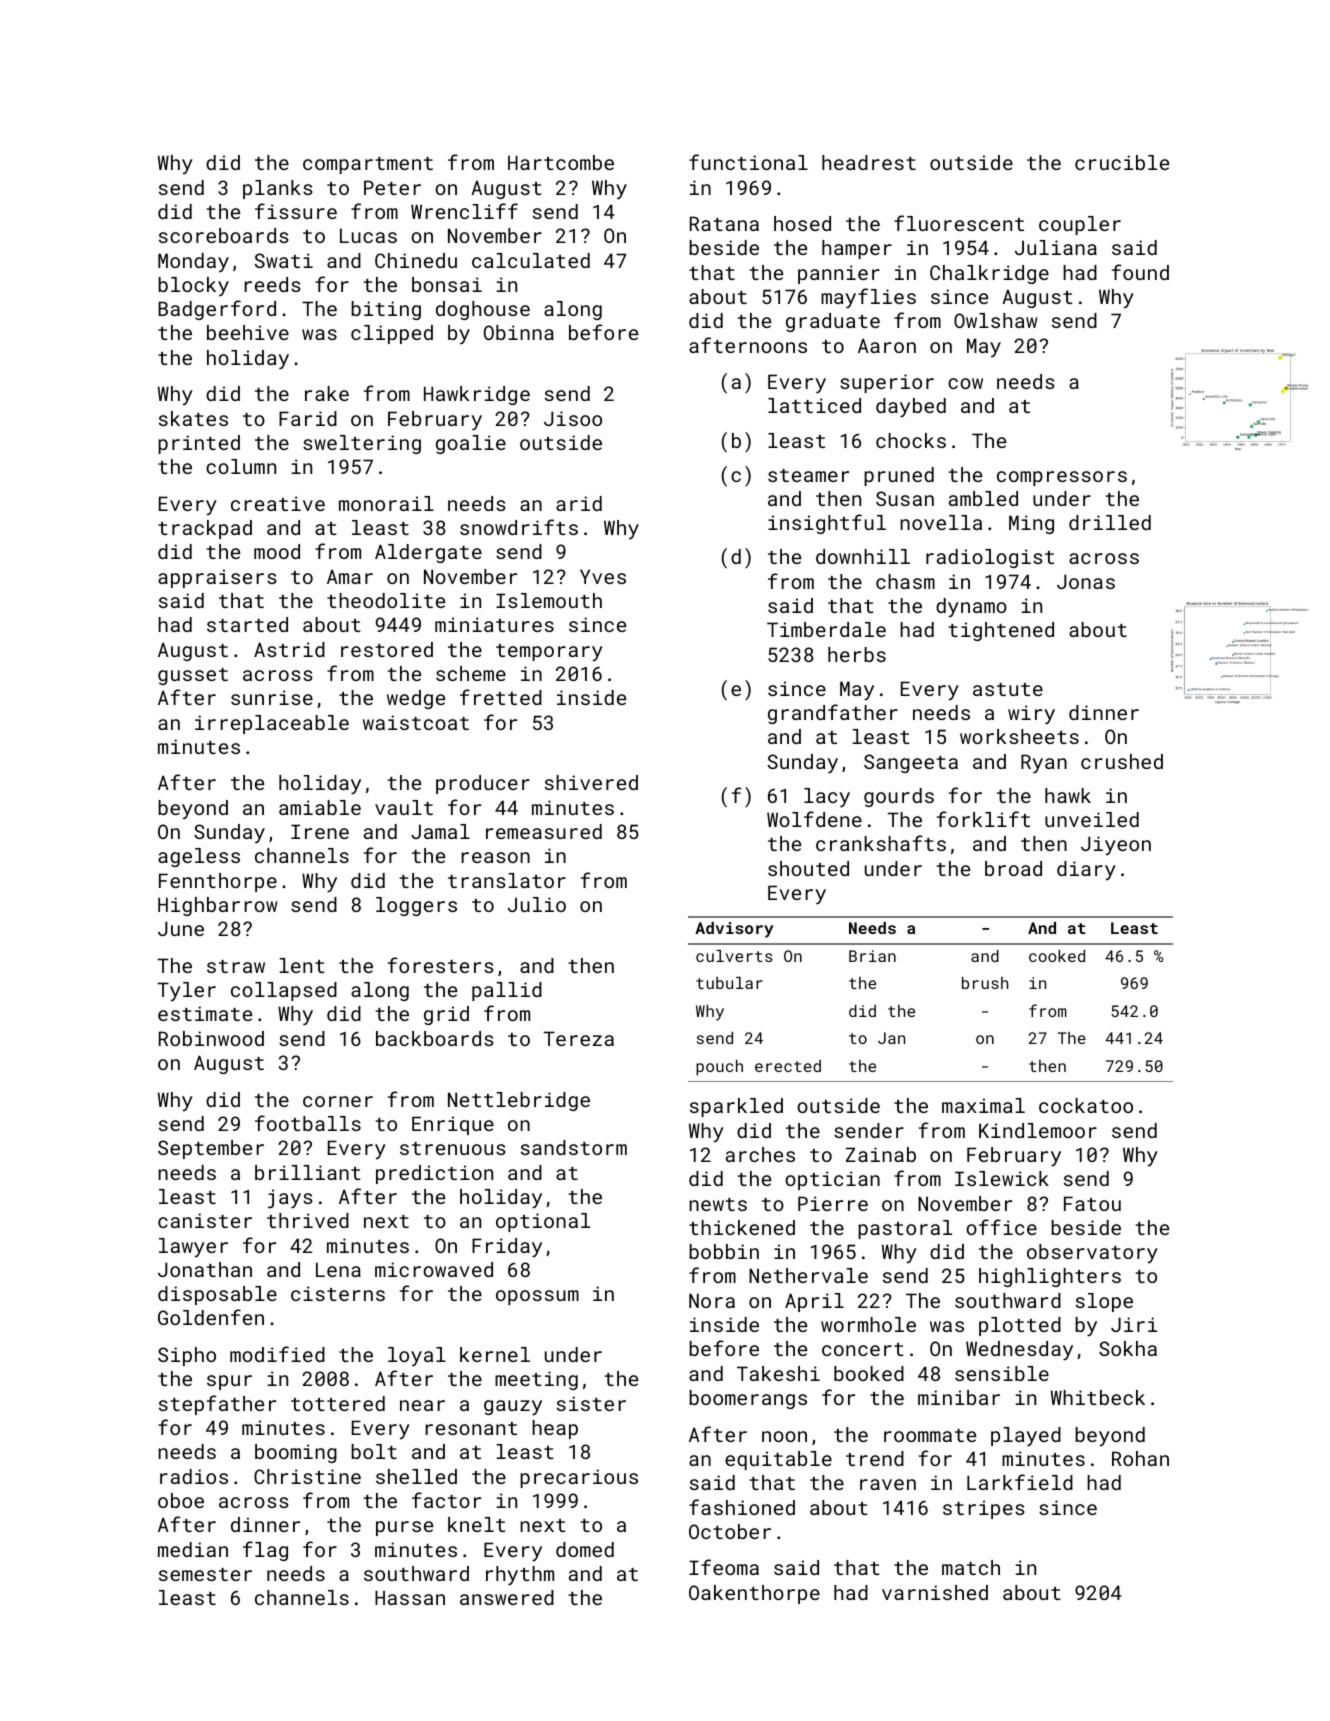 This page has height=1721, width=1330. What do you see at coordinates (205, 1574) in the page?
I see `semester` at bounding box center [205, 1574].
